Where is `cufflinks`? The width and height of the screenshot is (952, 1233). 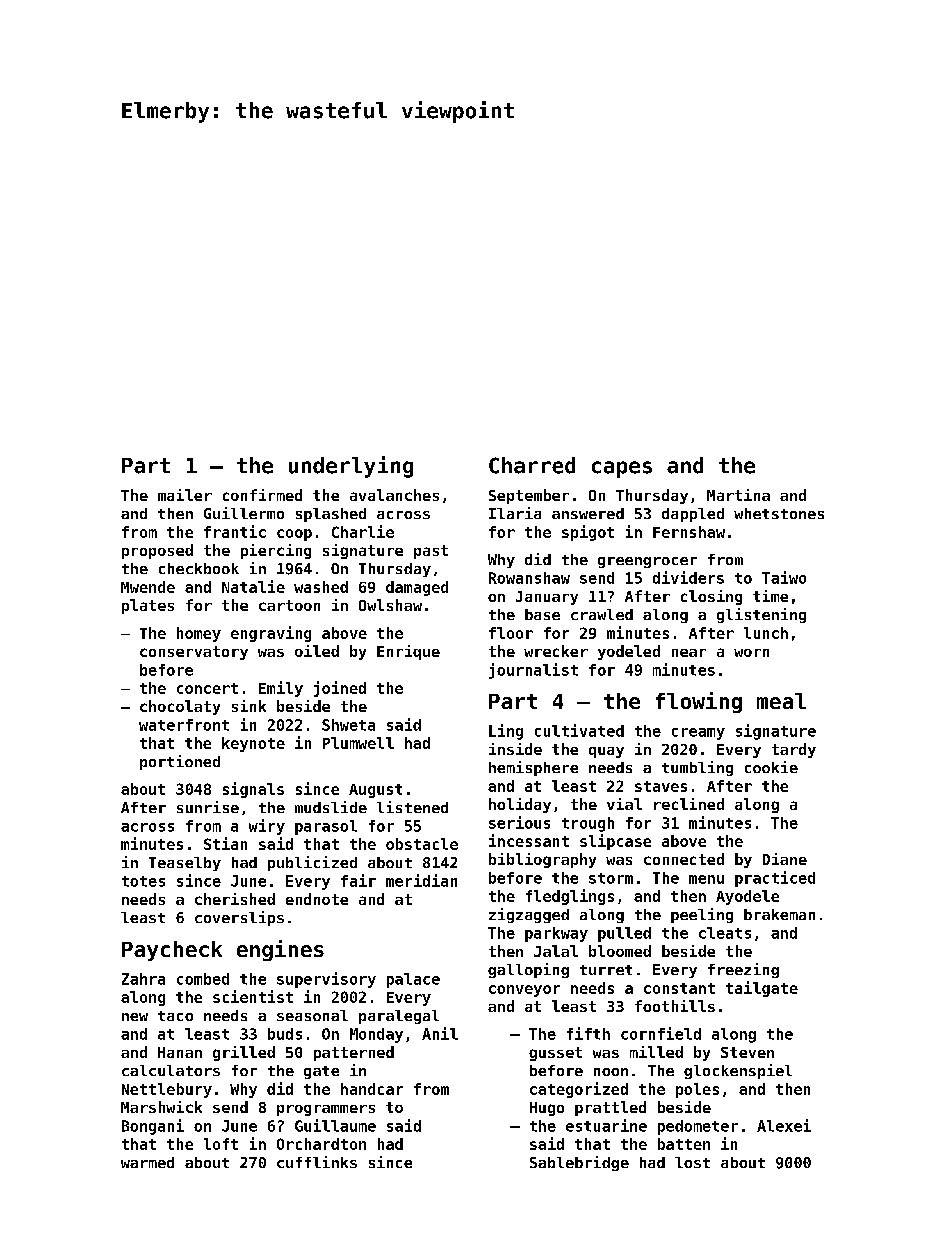
cufflinks is located at coordinates (317, 1162).
